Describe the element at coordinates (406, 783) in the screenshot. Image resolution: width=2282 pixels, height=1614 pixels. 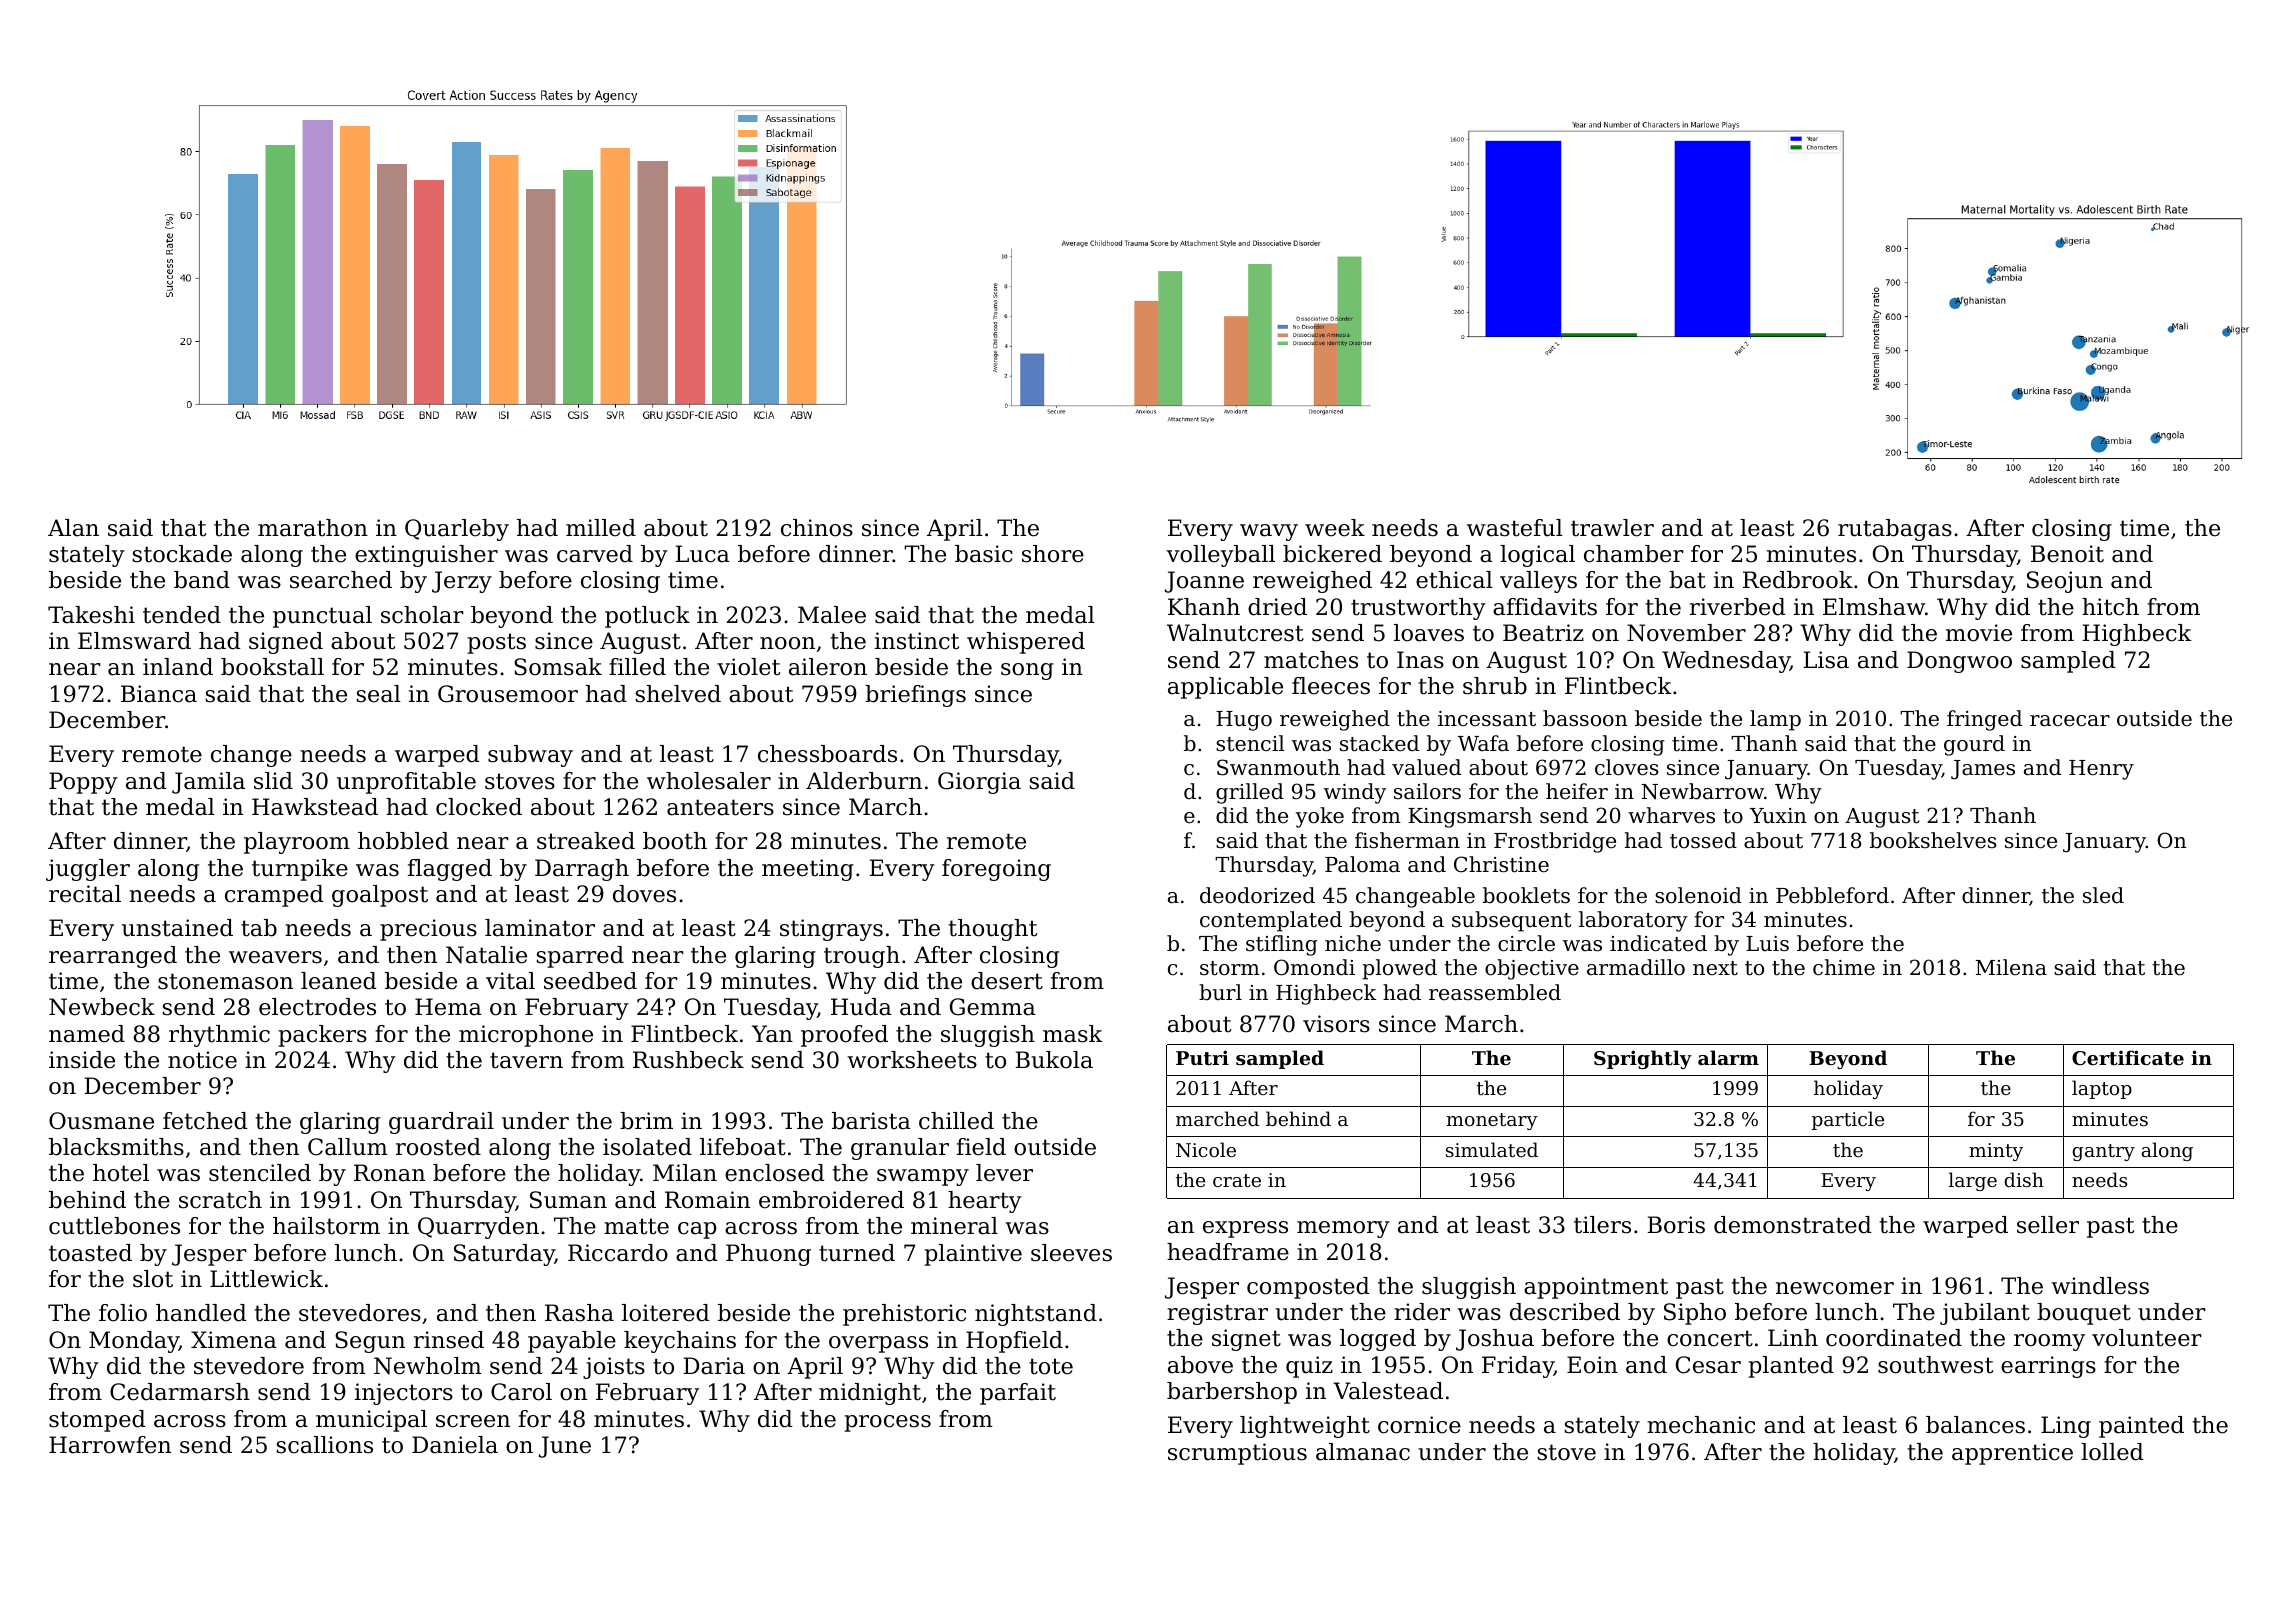
I see `unprofitable` at that location.
